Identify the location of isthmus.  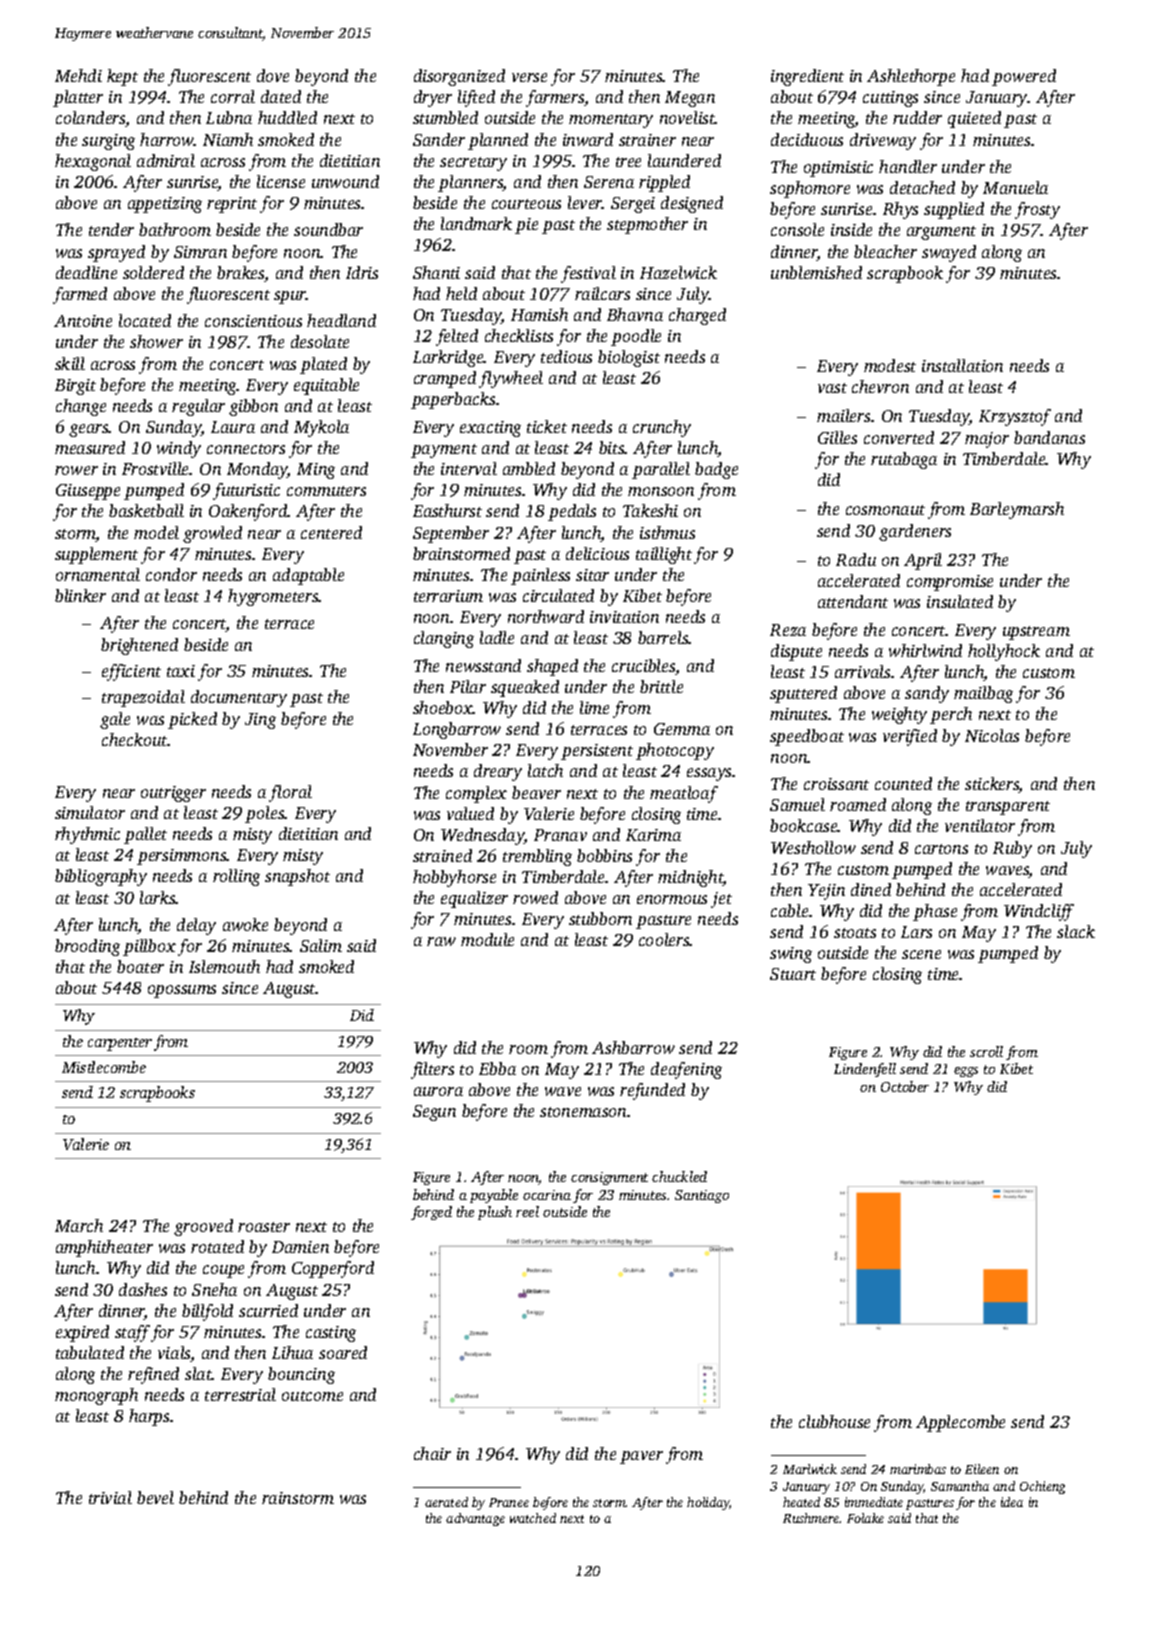
(667, 532).
